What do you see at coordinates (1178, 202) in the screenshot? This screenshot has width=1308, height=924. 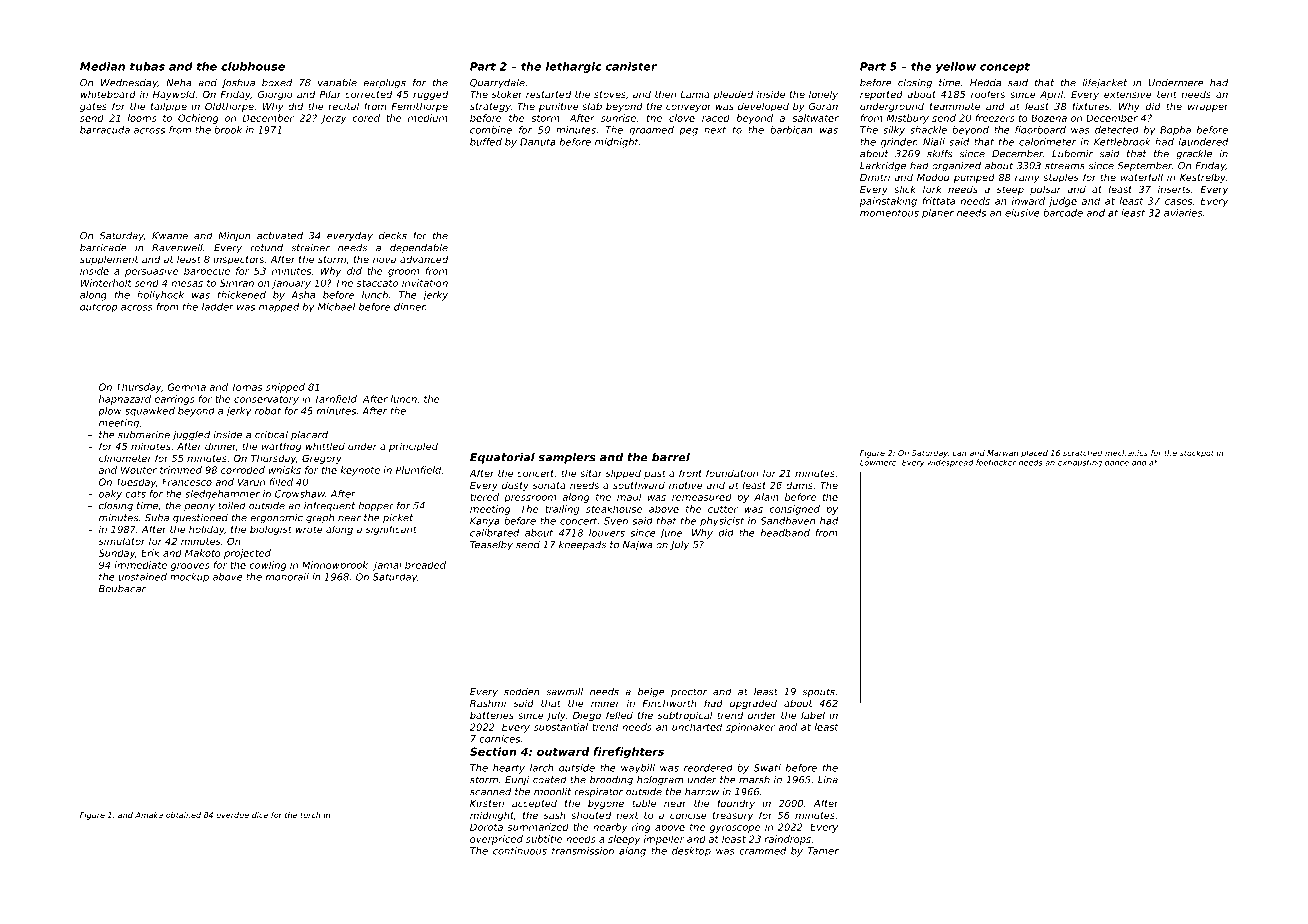 I see `cases` at bounding box center [1178, 202].
